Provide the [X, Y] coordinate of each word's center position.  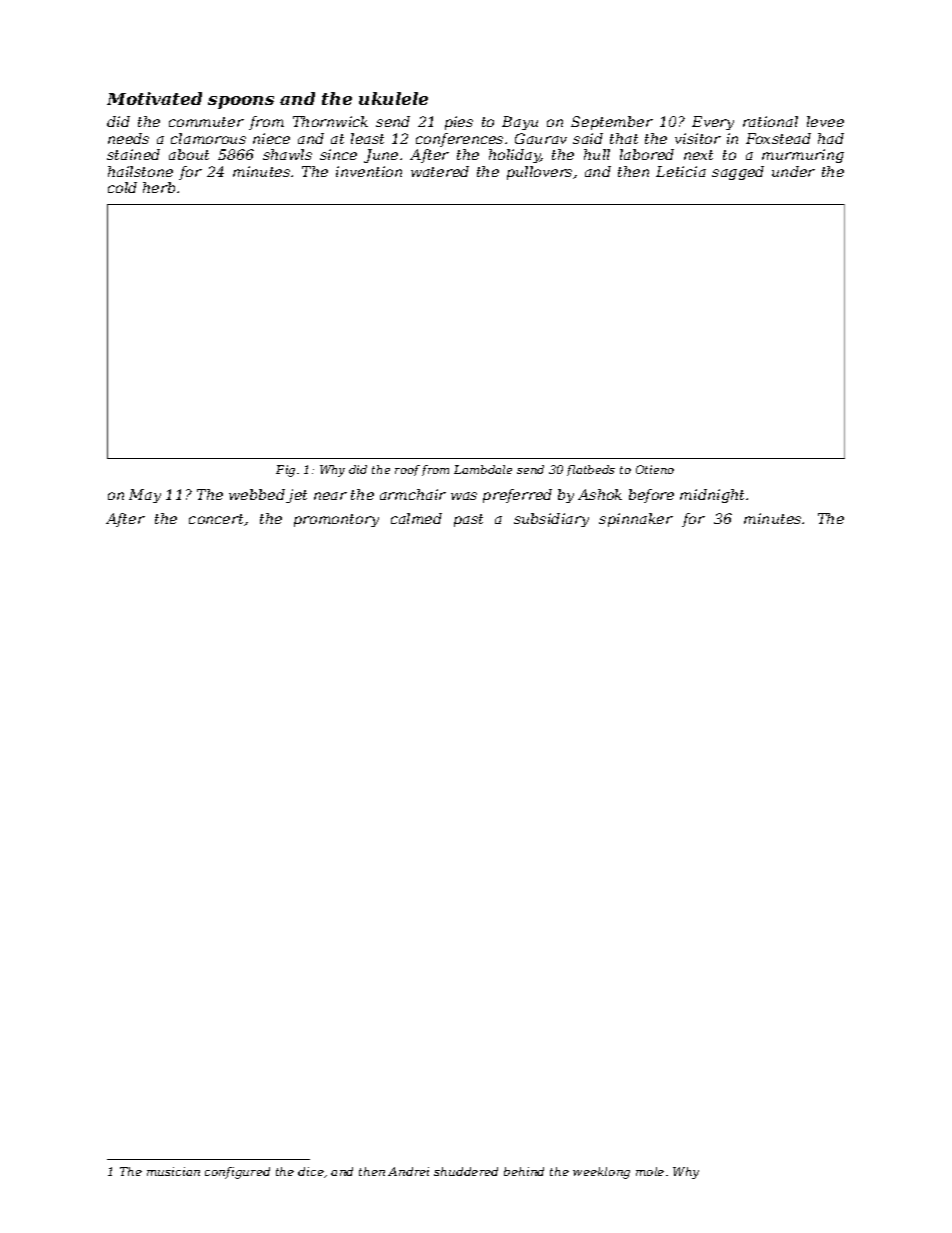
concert [216, 519]
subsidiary [551, 520]
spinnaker [636, 520]
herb [159, 187]
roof [407, 470]
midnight [712, 496]
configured [237, 1173]
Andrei [408, 1171]
